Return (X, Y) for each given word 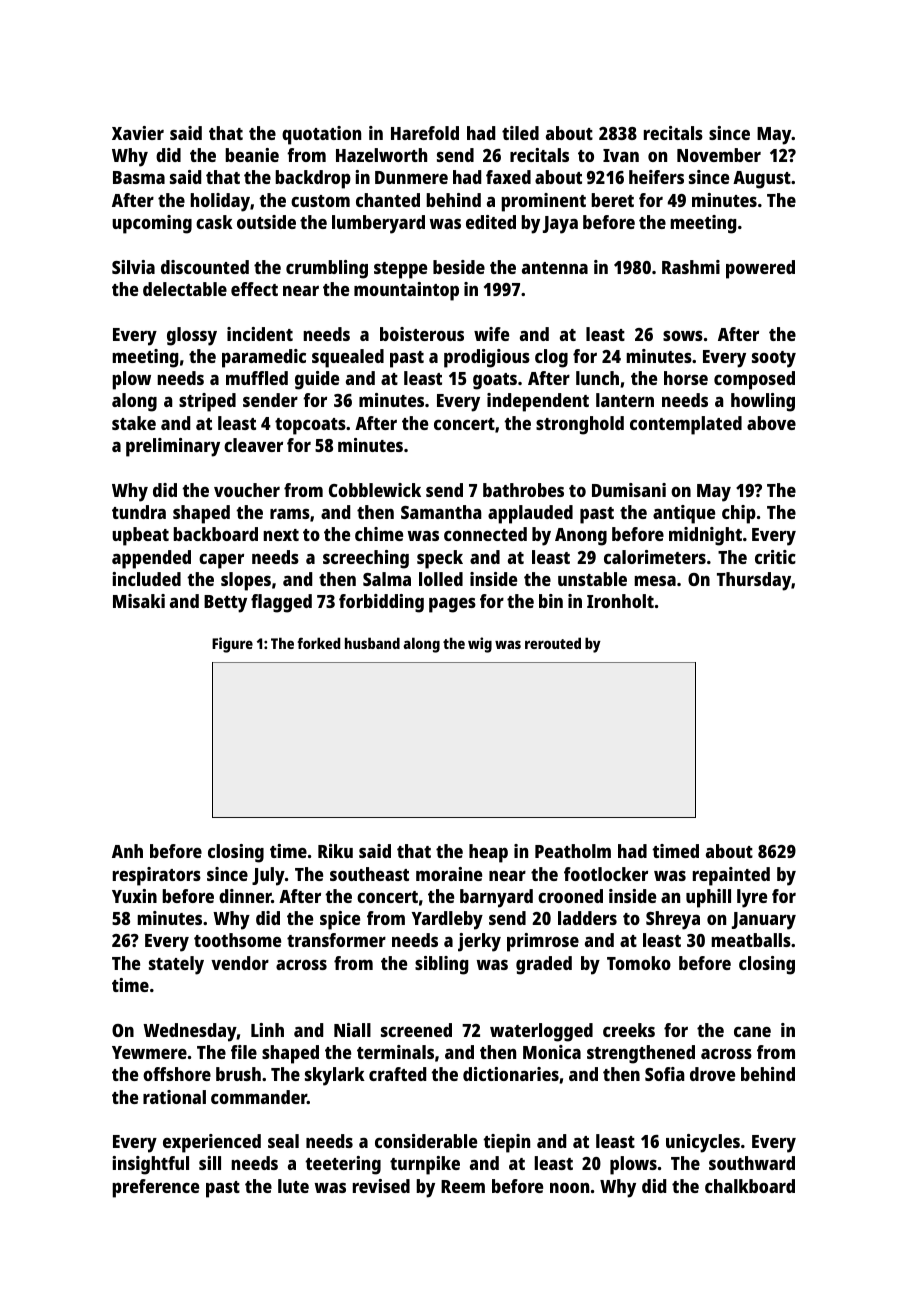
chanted (388, 200)
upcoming (152, 224)
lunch (597, 378)
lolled (441, 579)
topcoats (310, 426)
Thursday (754, 581)
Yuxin (134, 896)
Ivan (621, 155)
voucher (247, 490)
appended (151, 559)
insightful (150, 1165)
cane (752, 1031)
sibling (441, 965)
